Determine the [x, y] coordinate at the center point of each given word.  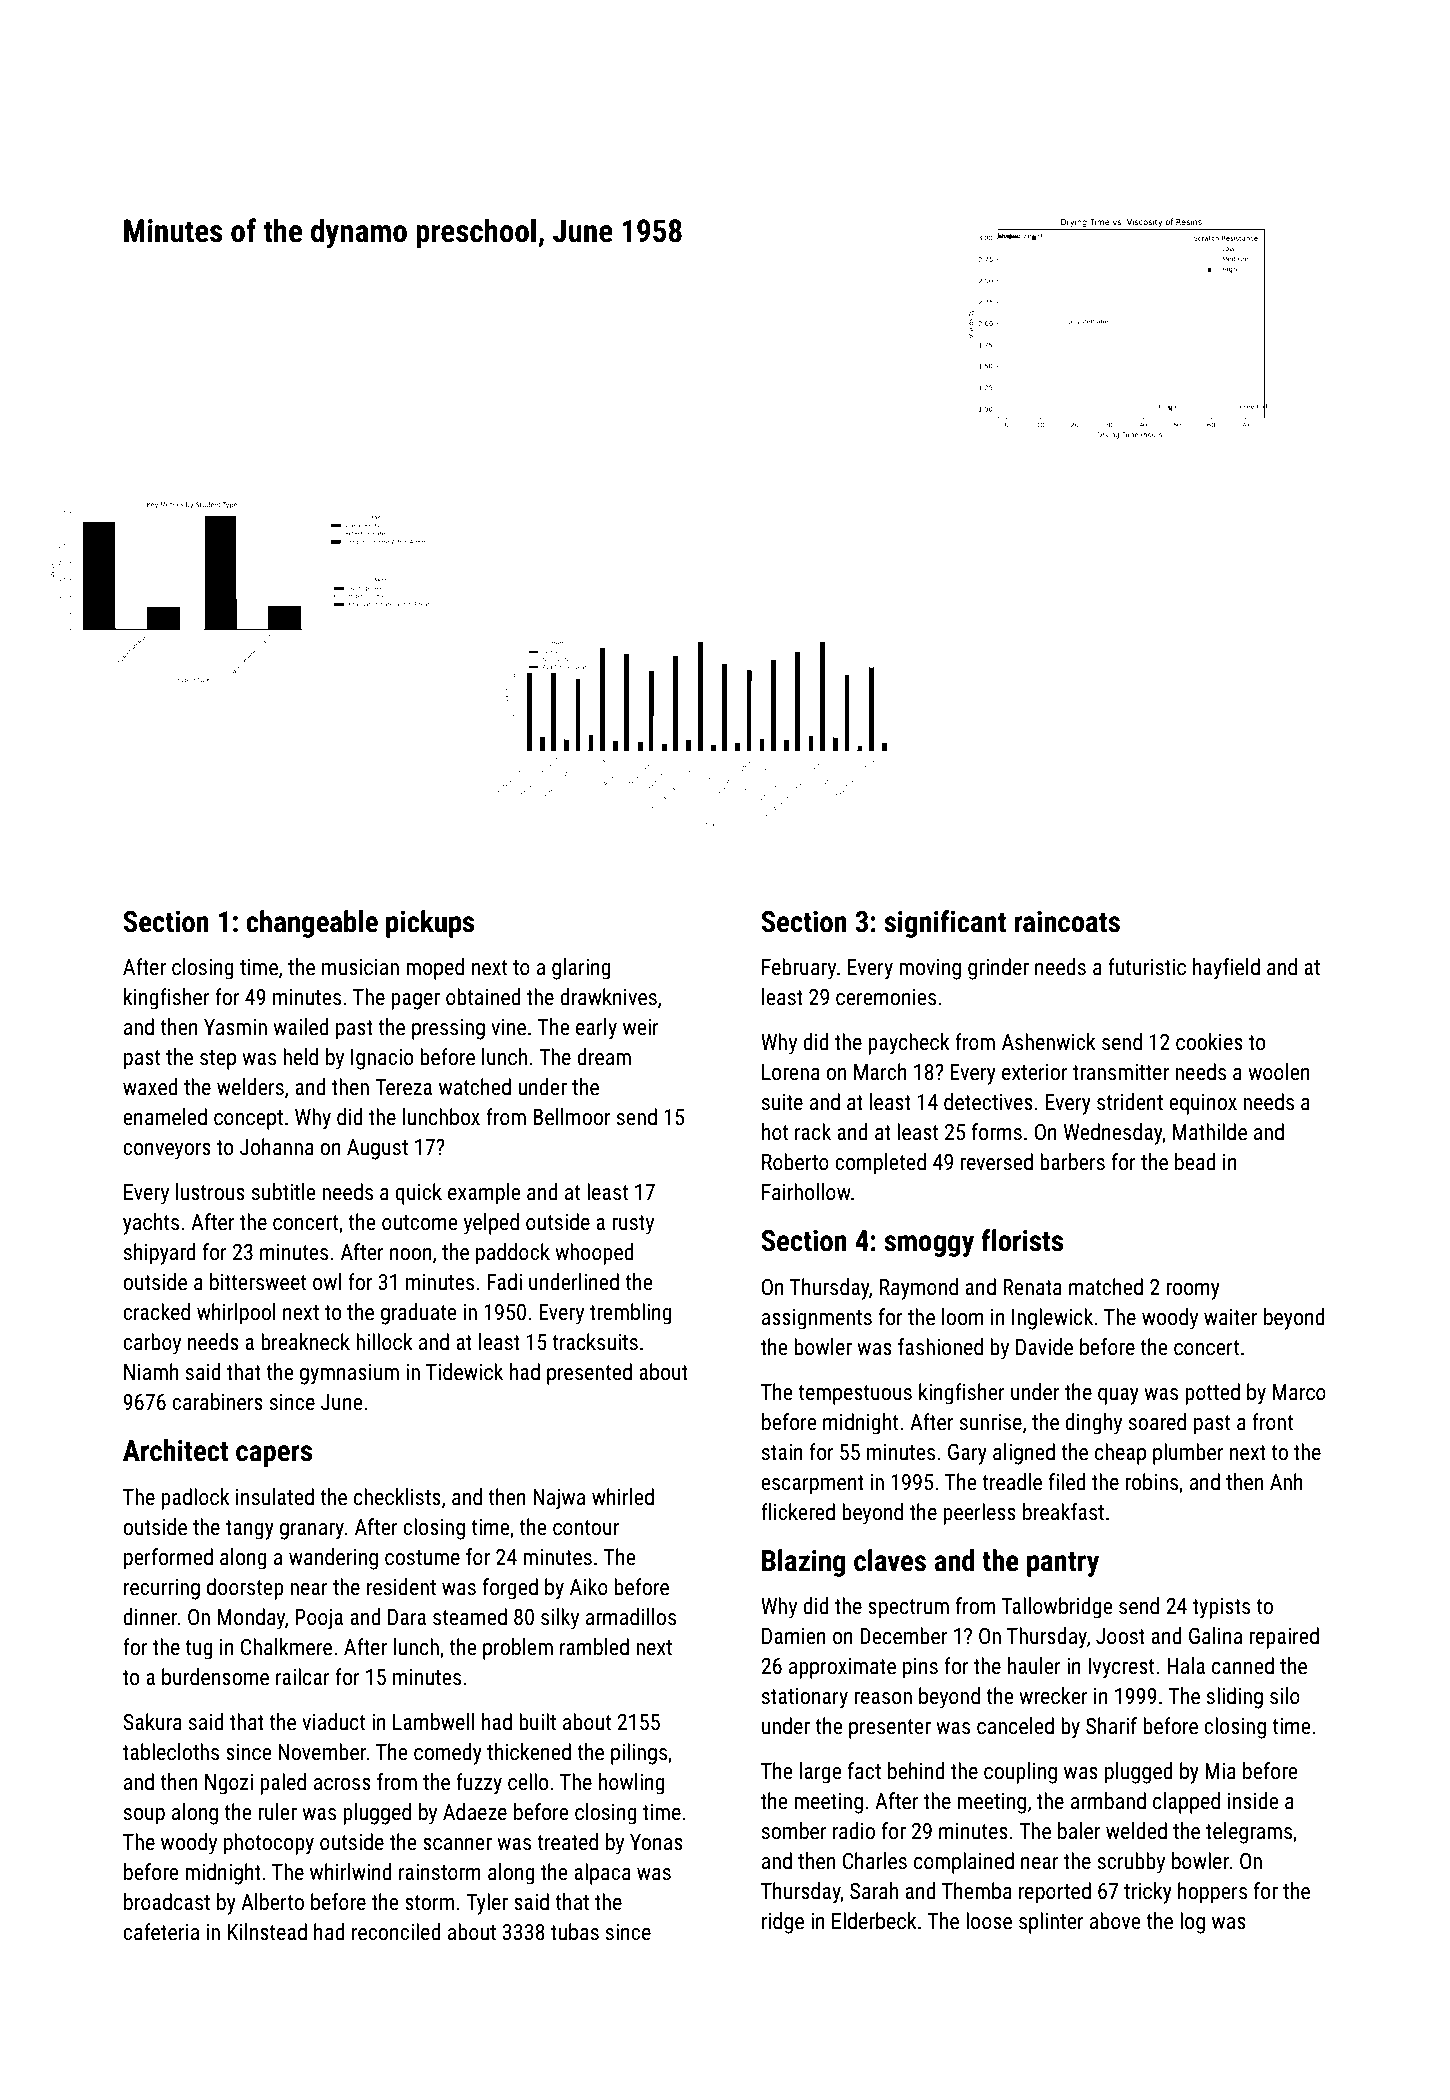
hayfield [1226, 969]
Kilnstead [267, 1932]
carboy [152, 1344]
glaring [581, 969]
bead [1195, 1162]
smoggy [929, 1246]
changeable [312, 924]
